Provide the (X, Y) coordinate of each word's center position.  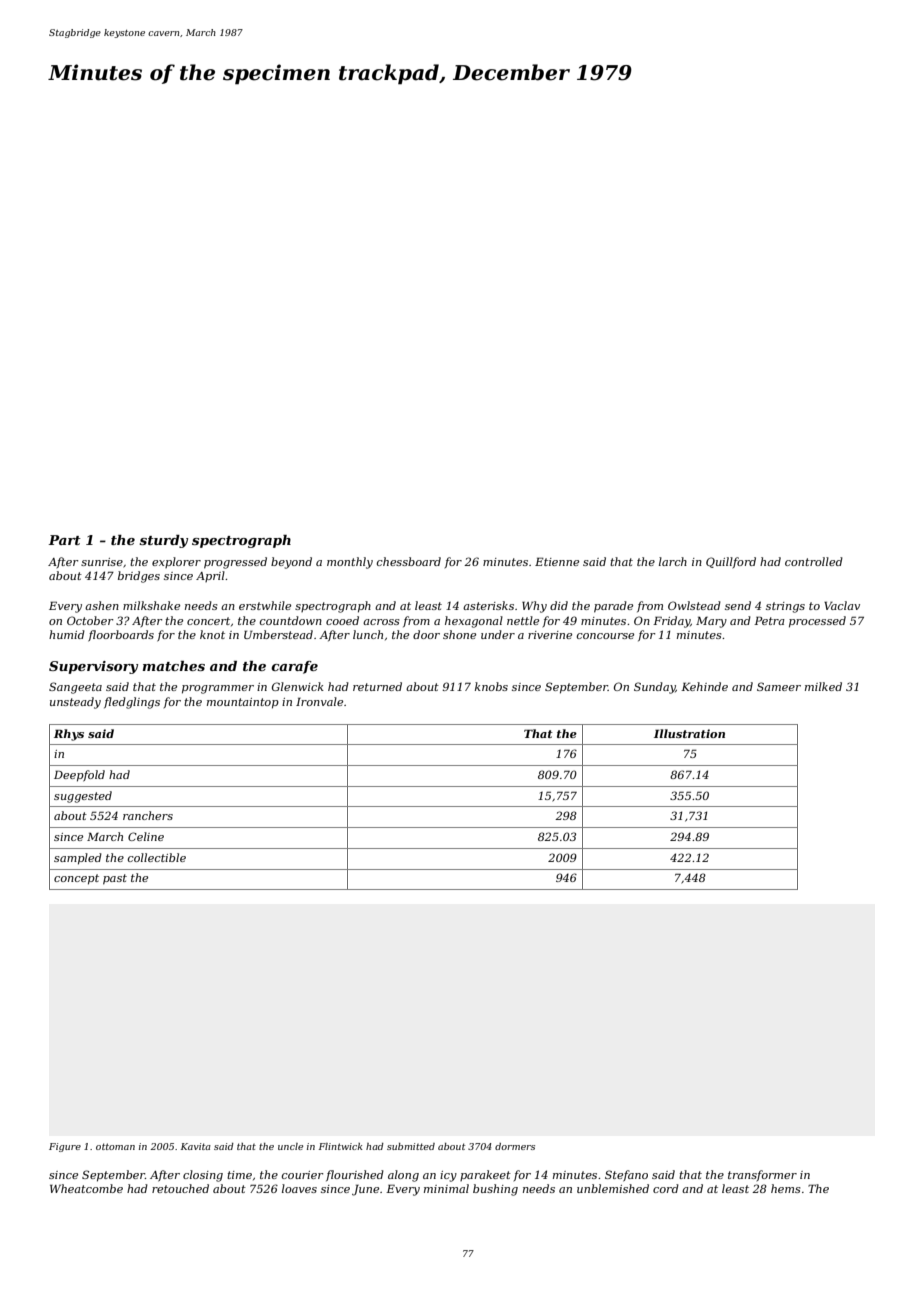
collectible (157, 857)
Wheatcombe (86, 1188)
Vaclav (842, 605)
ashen (102, 605)
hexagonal (474, 622)
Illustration (689, 733)
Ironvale (319, 701)
